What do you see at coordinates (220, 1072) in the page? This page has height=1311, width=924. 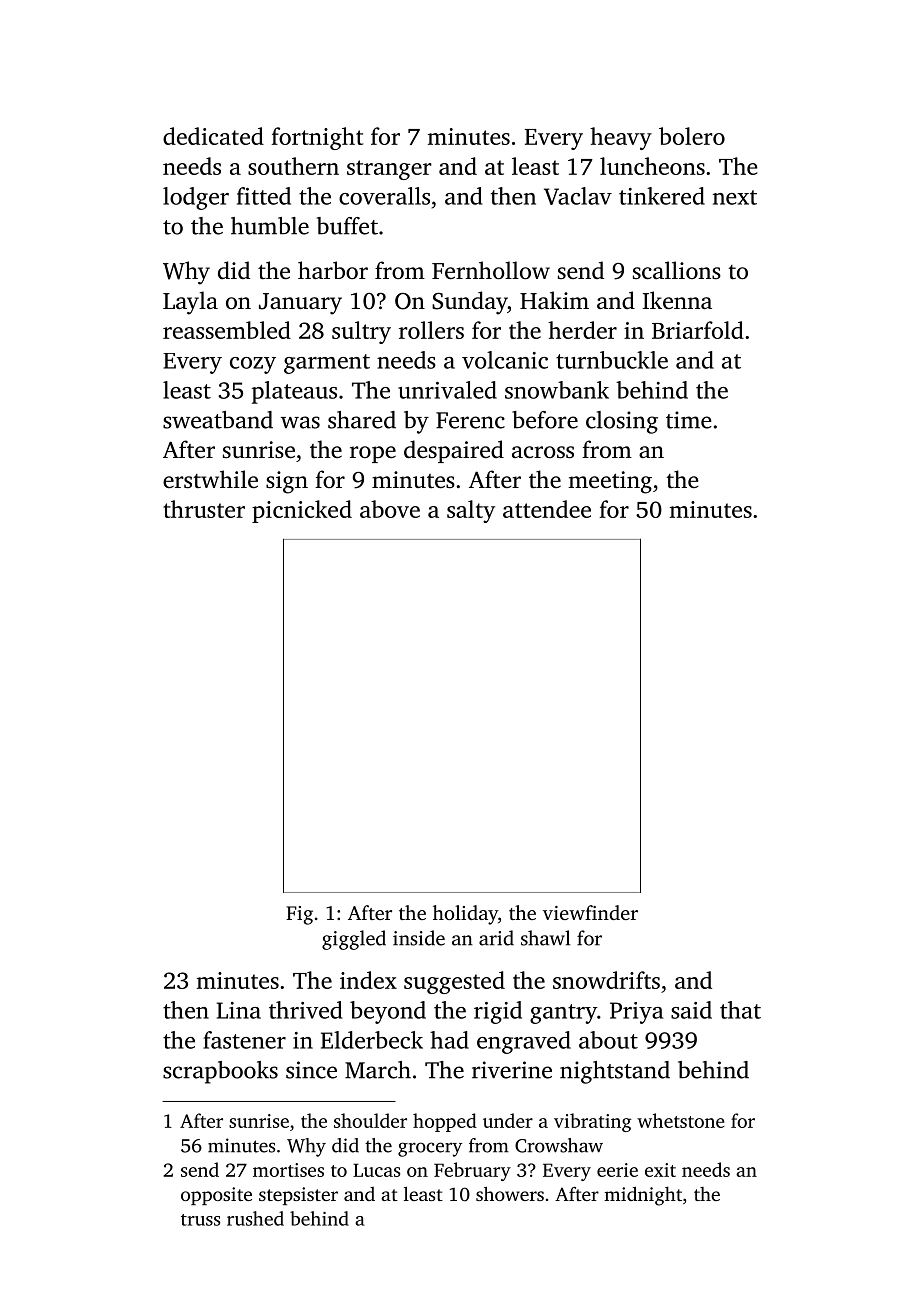 I see `scrapbooks` at bounding box center [220, 1072].
